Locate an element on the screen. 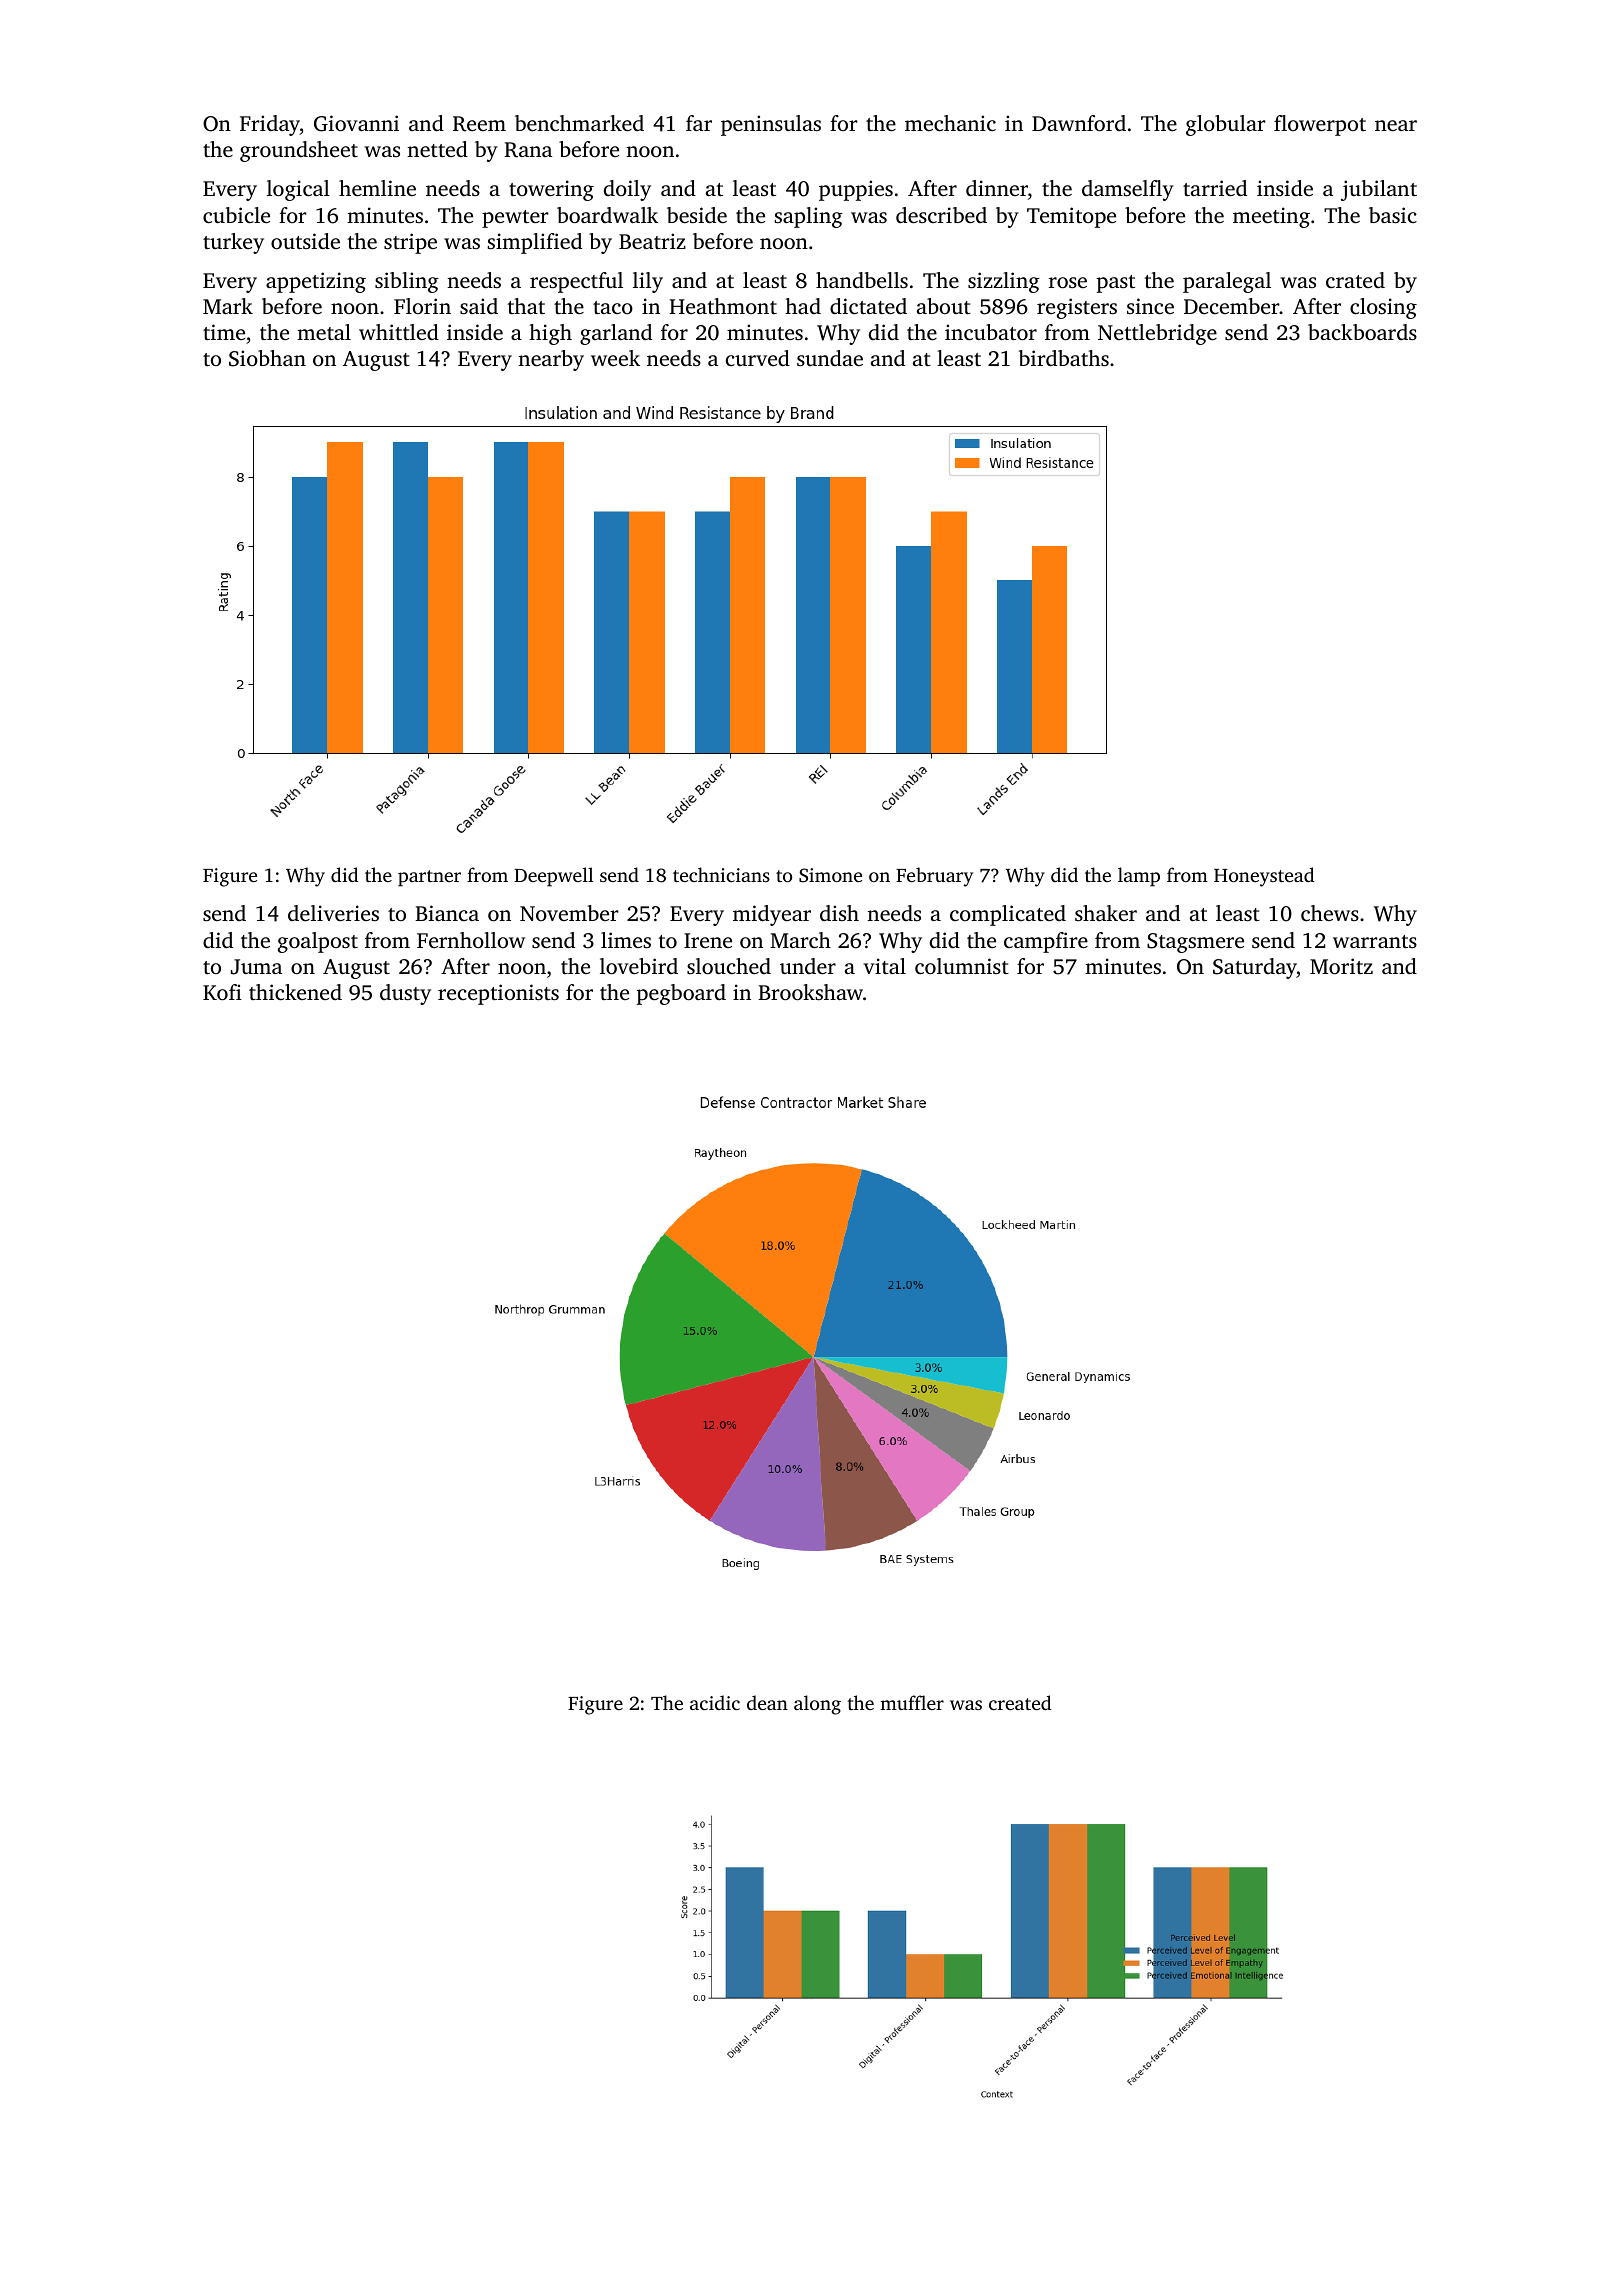  Moritz is located at coordinates (1341, 966).
